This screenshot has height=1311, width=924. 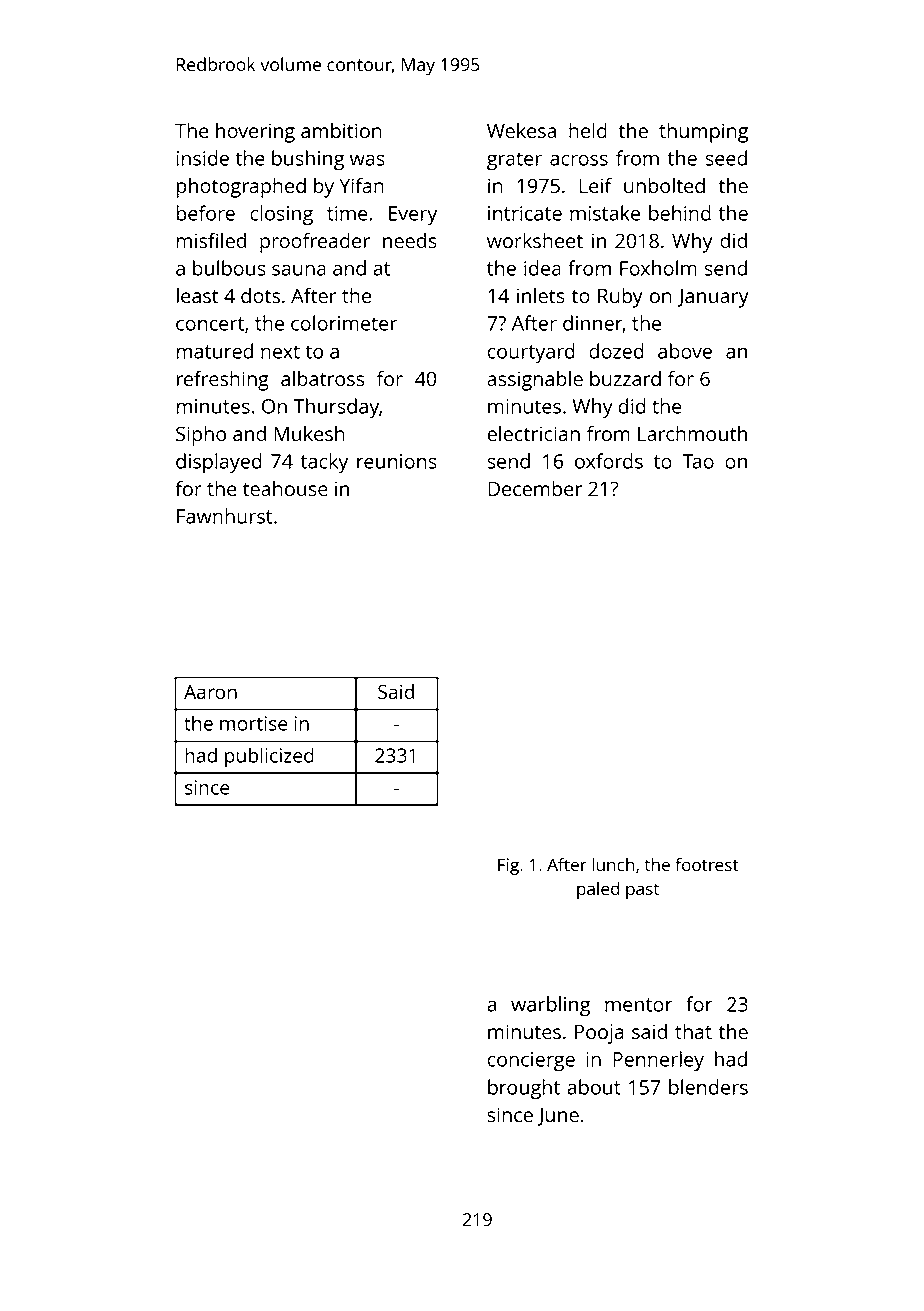 I want to click on inside, so click(x=203, y=158).
